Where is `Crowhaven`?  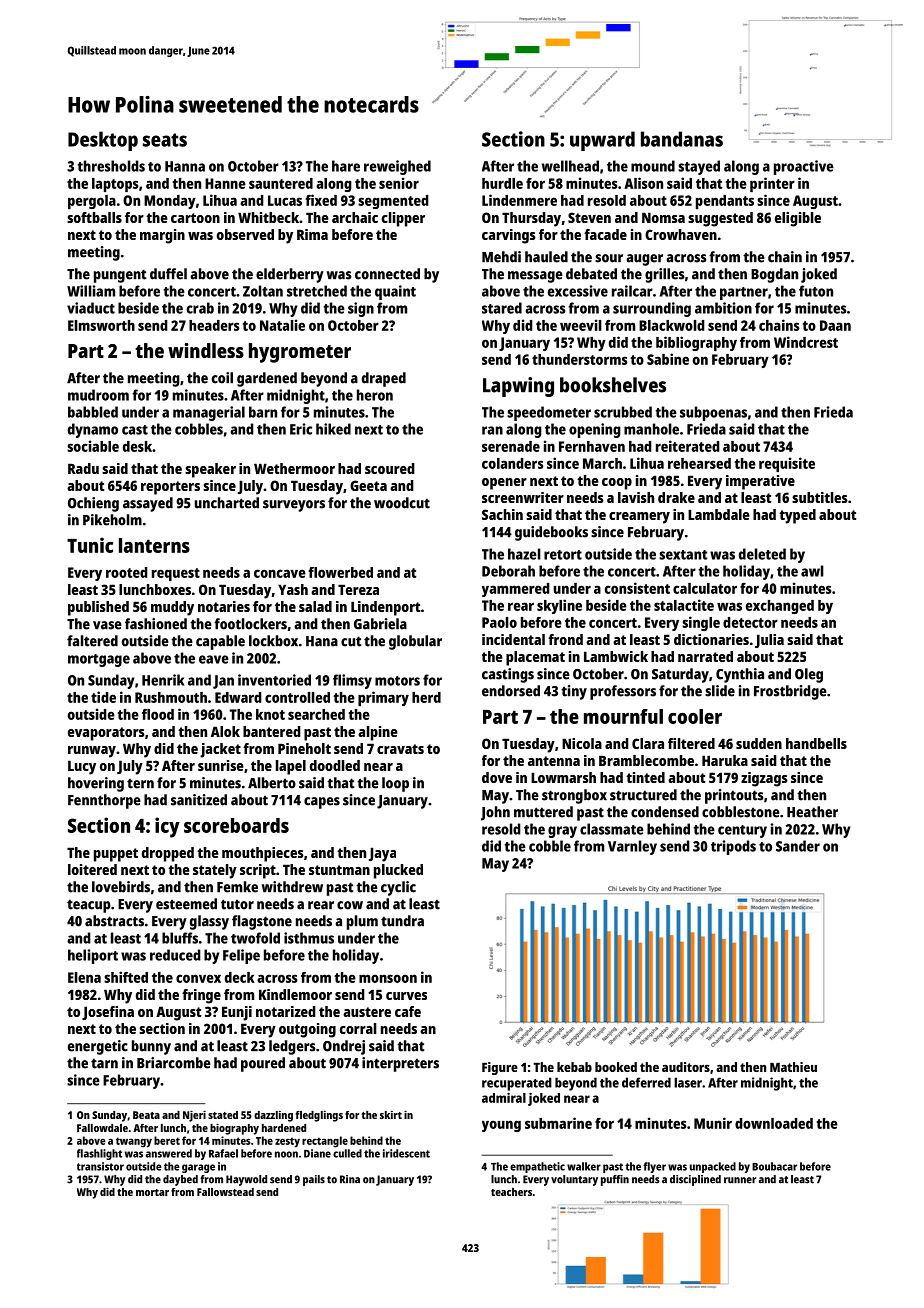
Crowhaven is located at coordinates (681, 234).
